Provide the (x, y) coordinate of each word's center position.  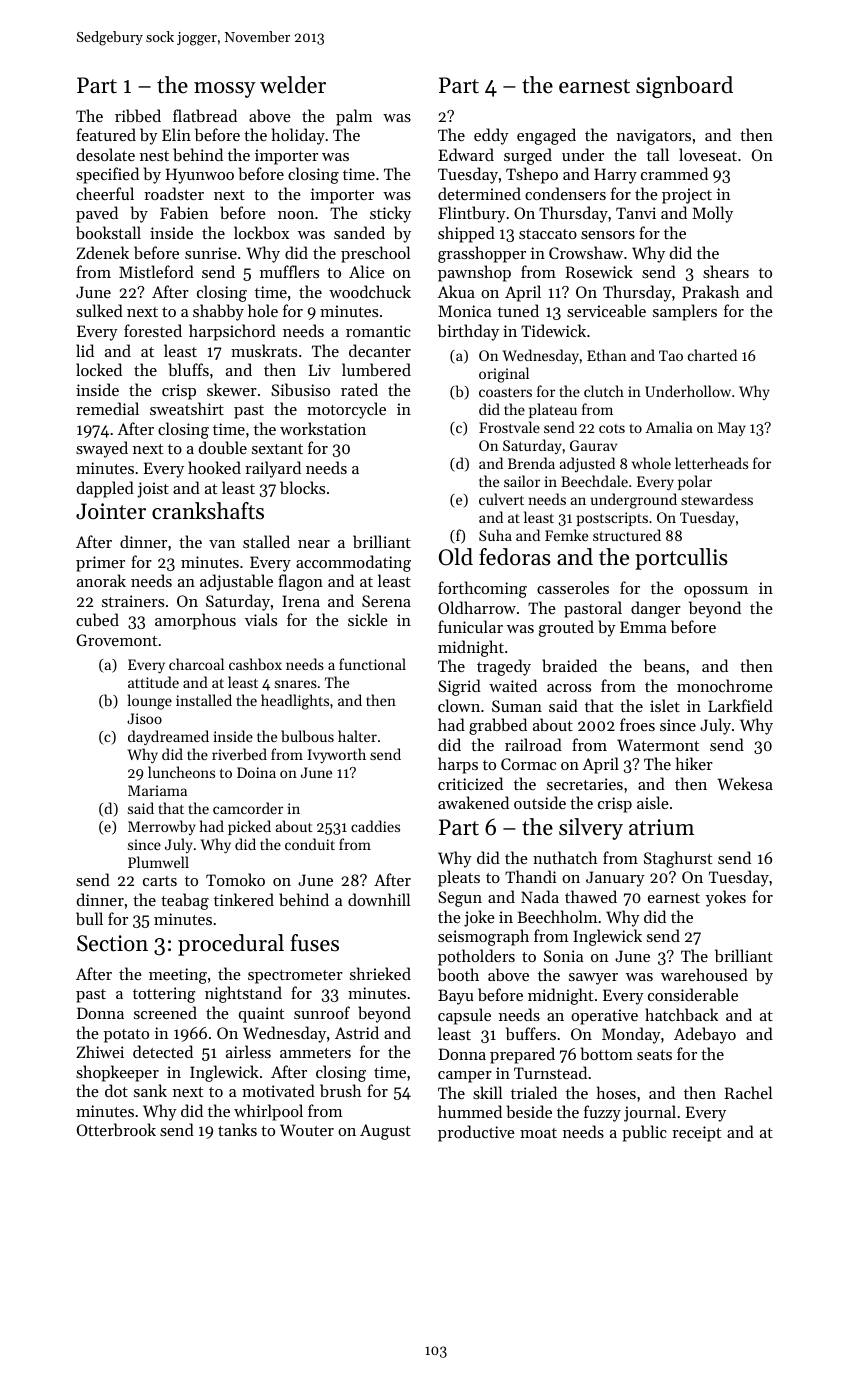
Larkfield (740, 705)
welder (293, 85)
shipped (466, 234)
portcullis (681, 559)
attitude (153, 682)
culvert (501, 499)
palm (354, 117)
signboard (684, 87)
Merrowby (162, 827)
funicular (470, 626)
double (223, 447)
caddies (375, 826)
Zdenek (102, 252)
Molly (712, 214)
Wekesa (745, 783)
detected (163, 1051)
